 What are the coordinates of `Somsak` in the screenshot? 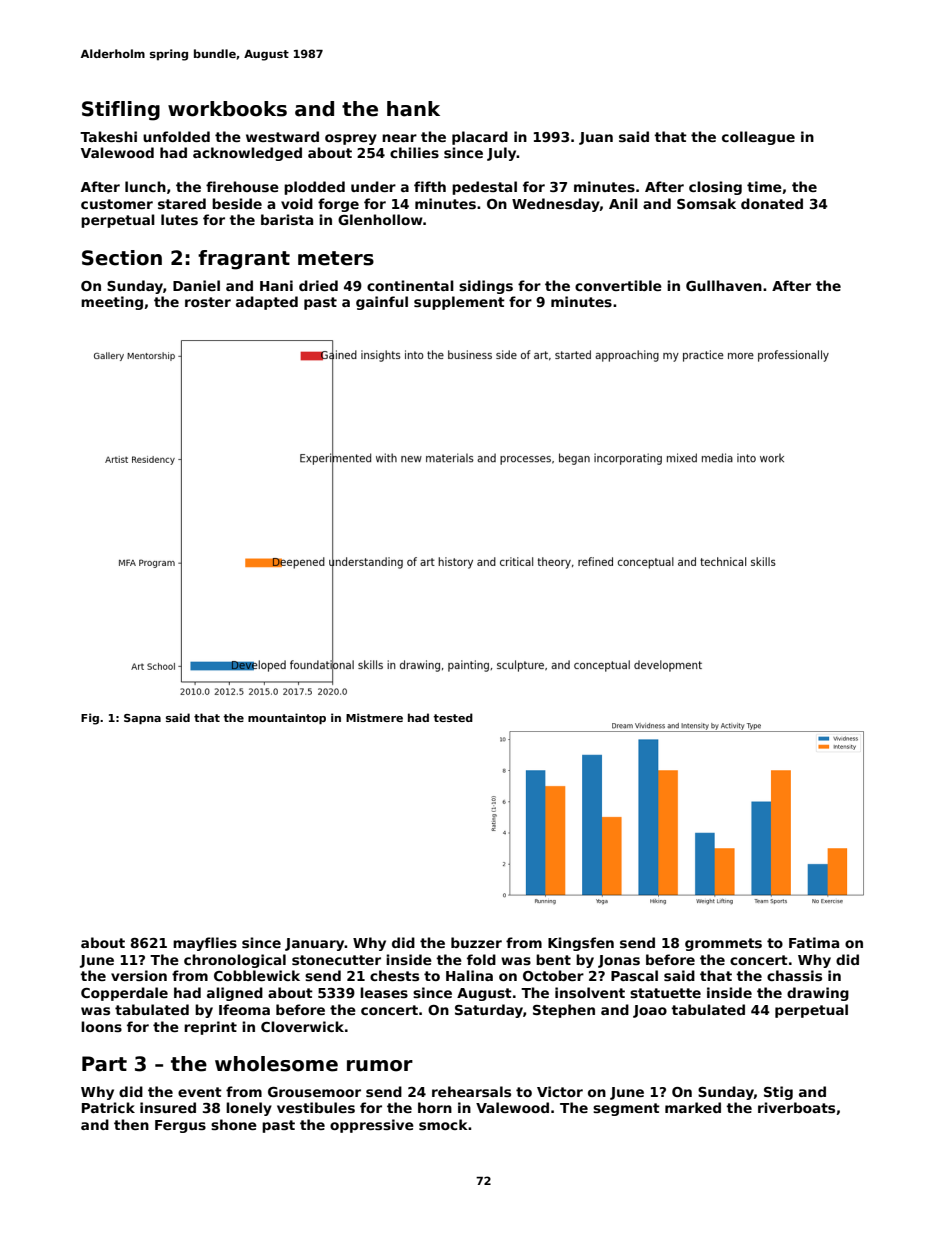 It's located at (706, 203).
